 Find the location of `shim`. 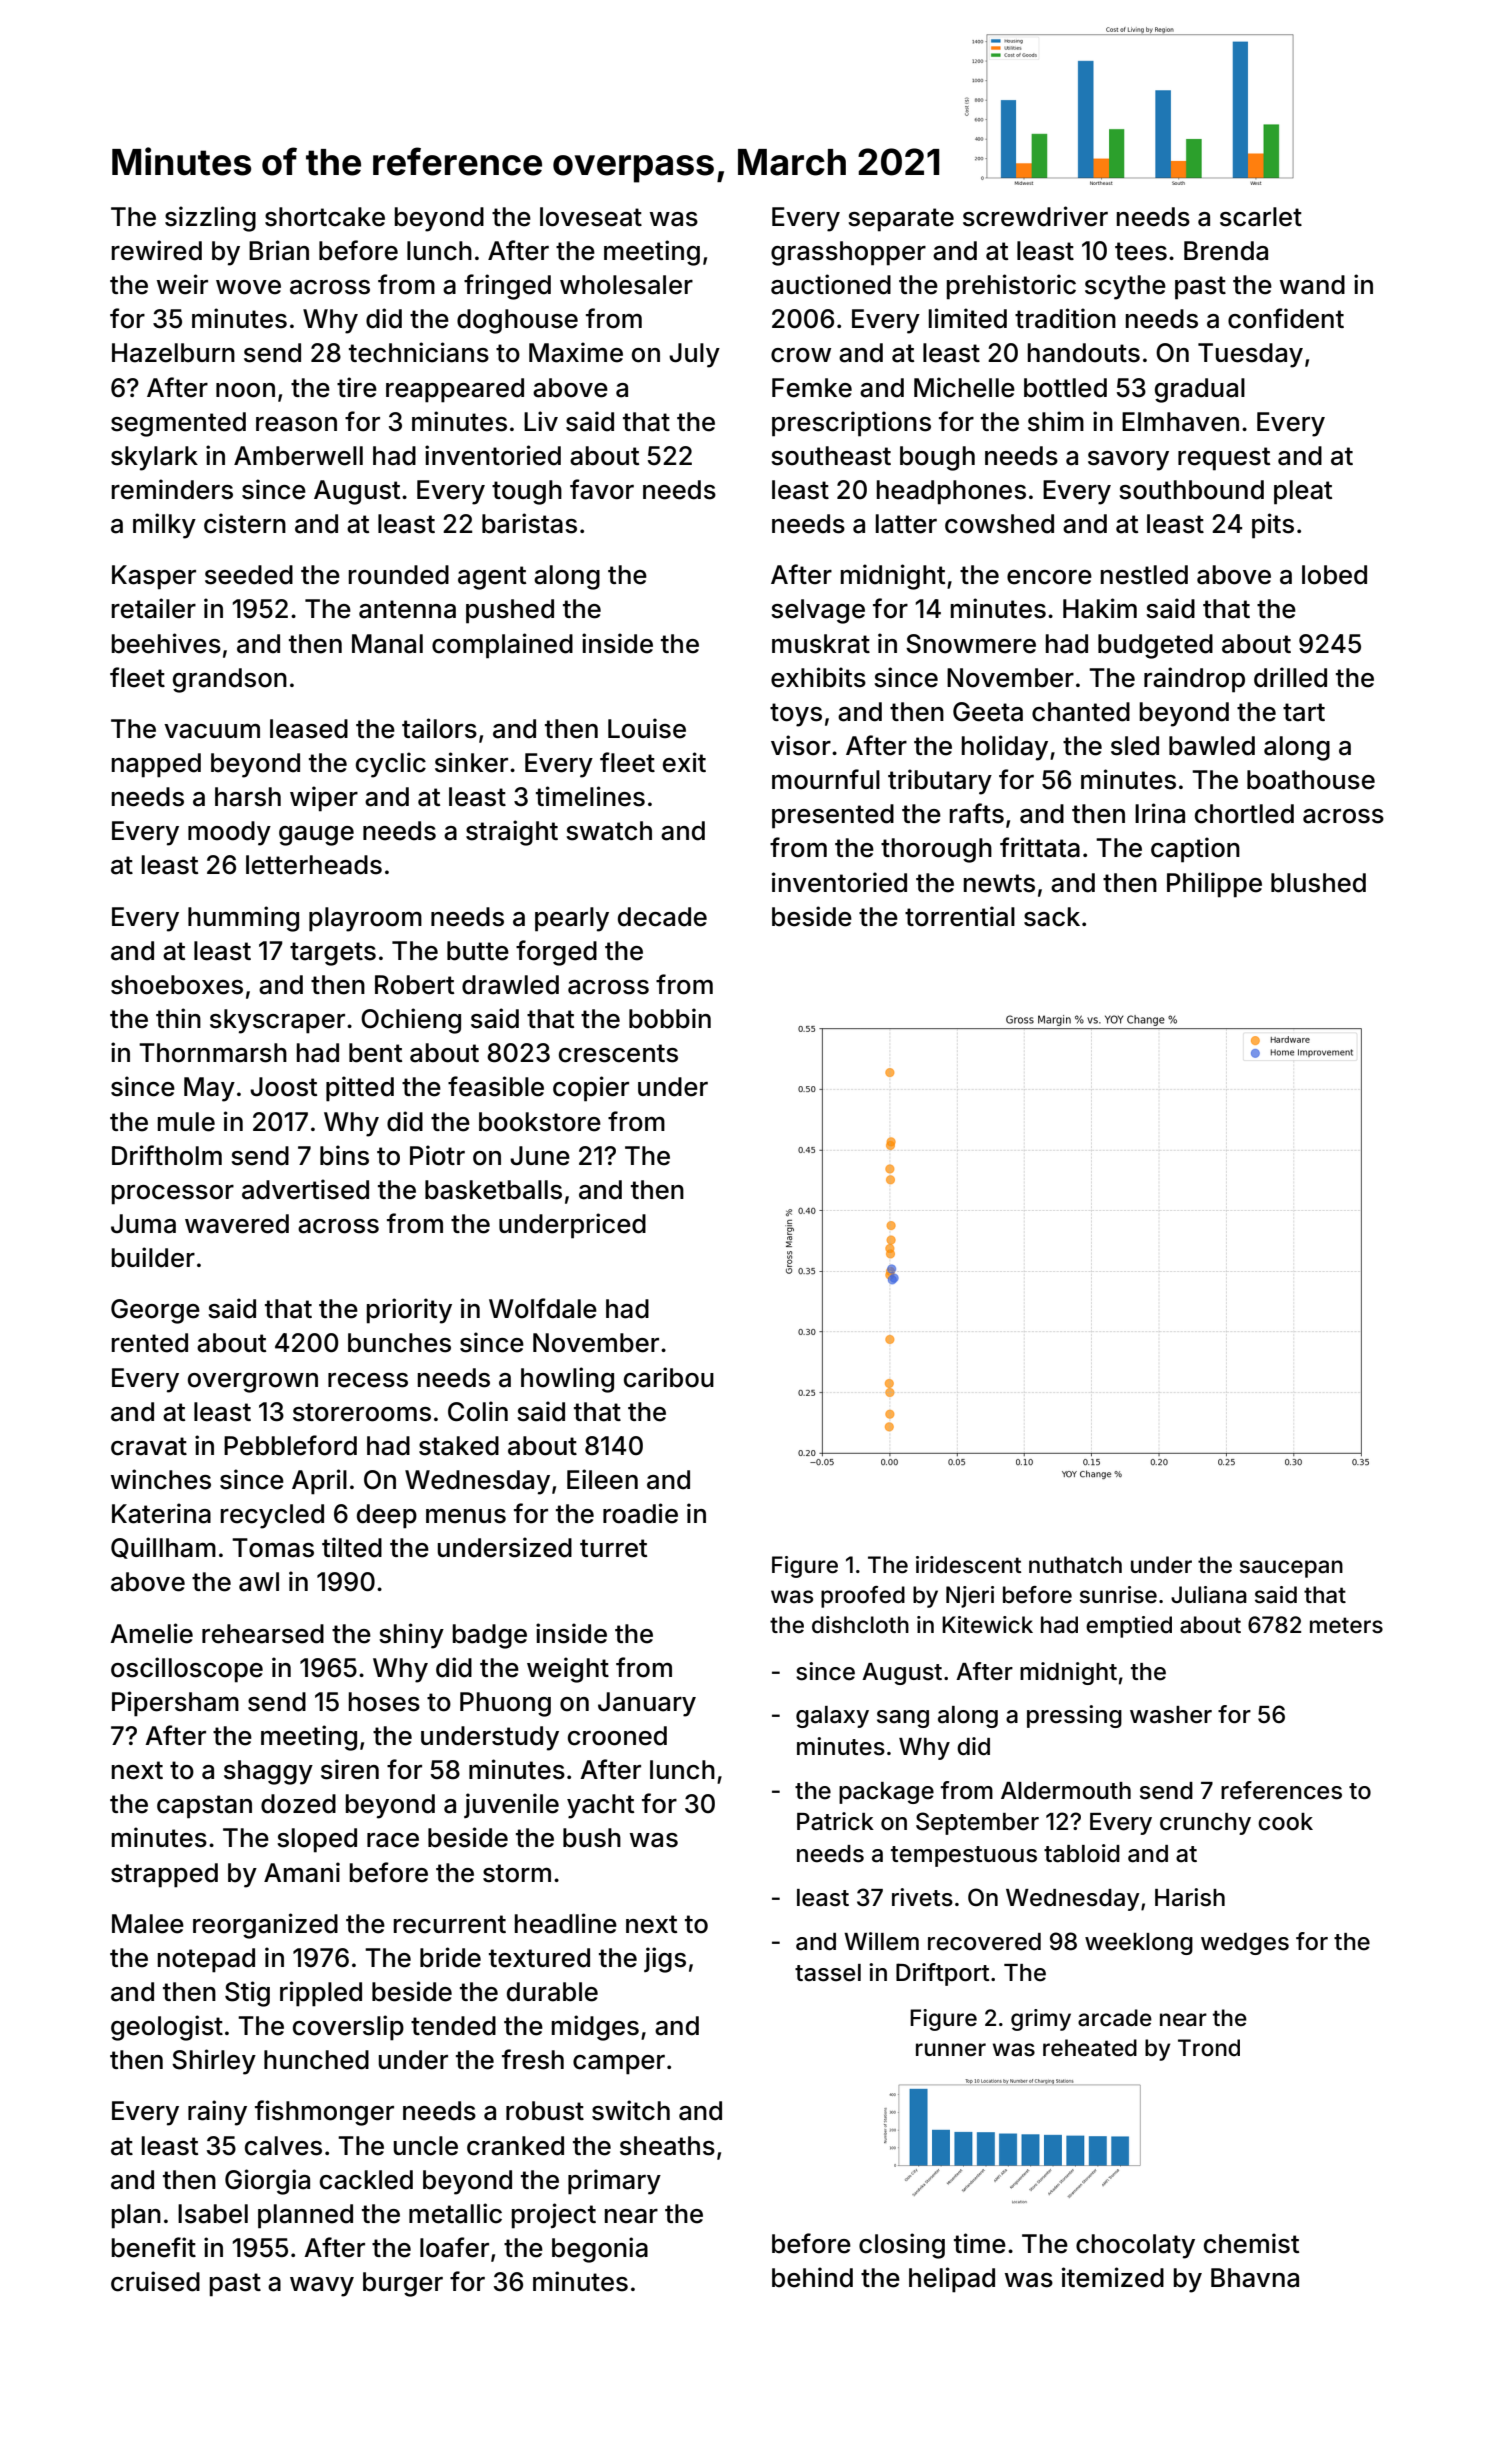

shim is located at coordinates (1056, 421).
